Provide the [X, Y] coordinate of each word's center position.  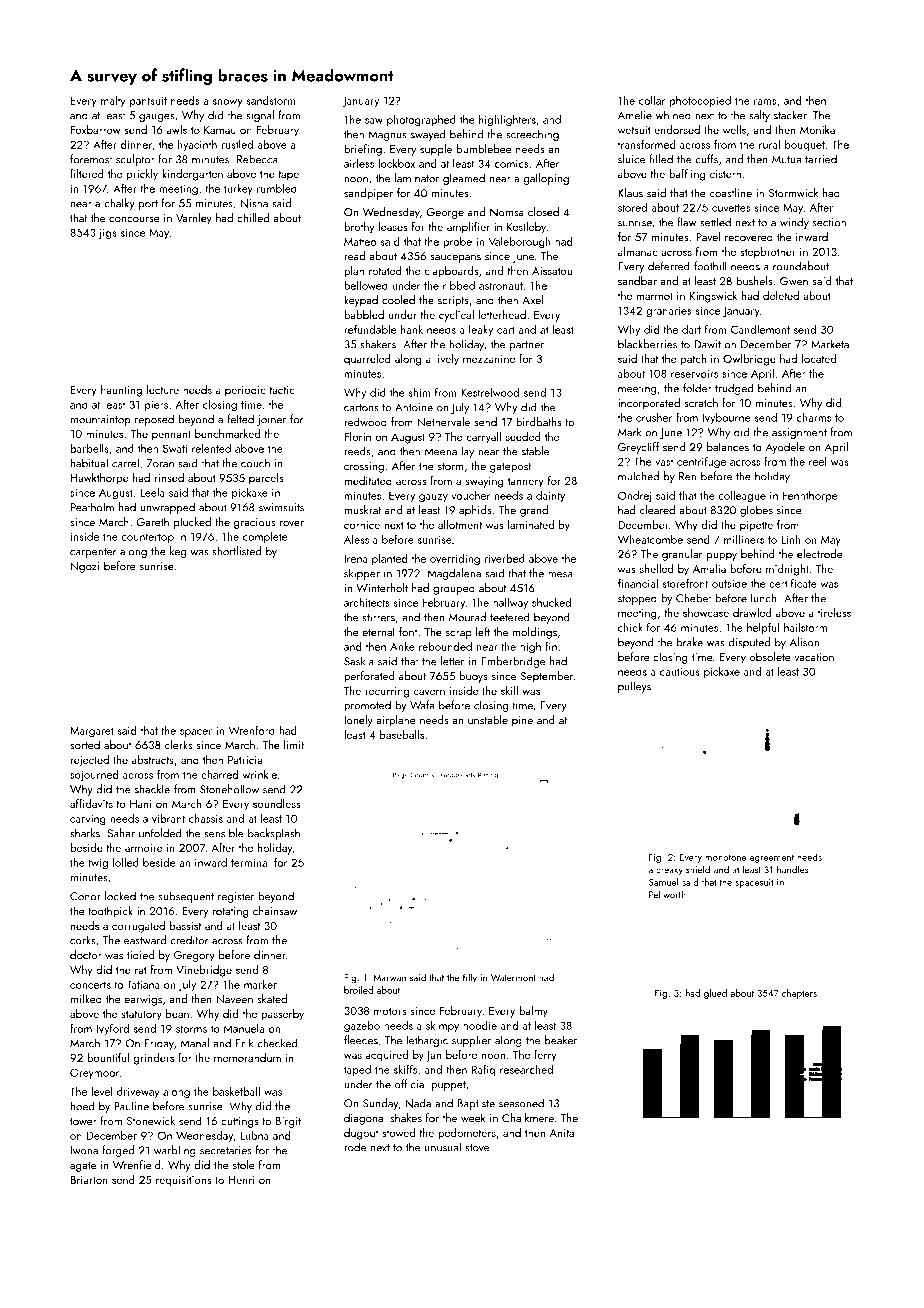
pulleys [634, 687]
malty [113, 102]
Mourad [467, 617]
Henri [242, 1180]
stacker [790, 115]
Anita [561, 1133]
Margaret [92, 732]
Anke [402, 646]
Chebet [694, 598]
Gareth [153, 521]
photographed [421, 120]
